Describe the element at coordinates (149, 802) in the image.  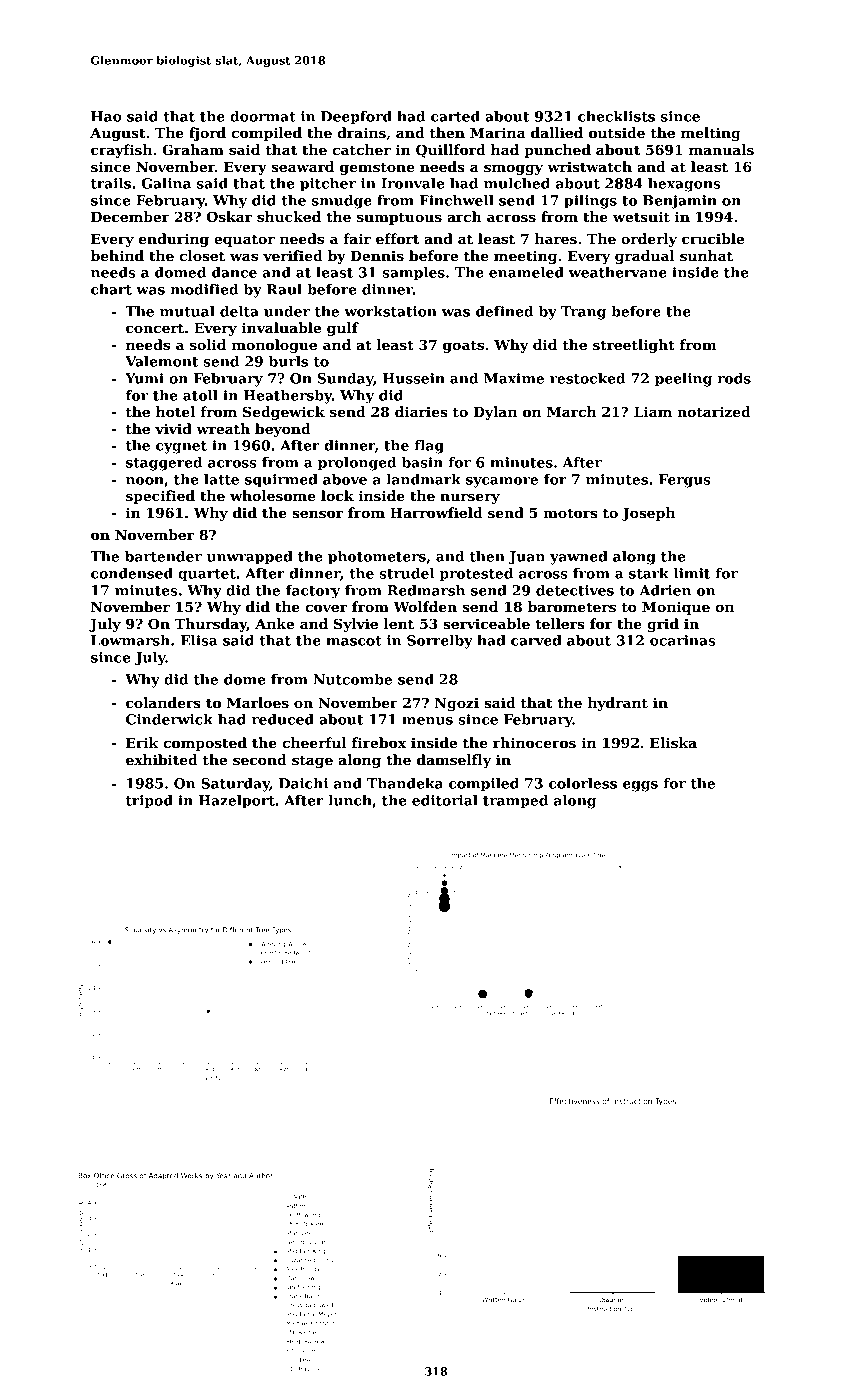
I see `tripod` at that location.
